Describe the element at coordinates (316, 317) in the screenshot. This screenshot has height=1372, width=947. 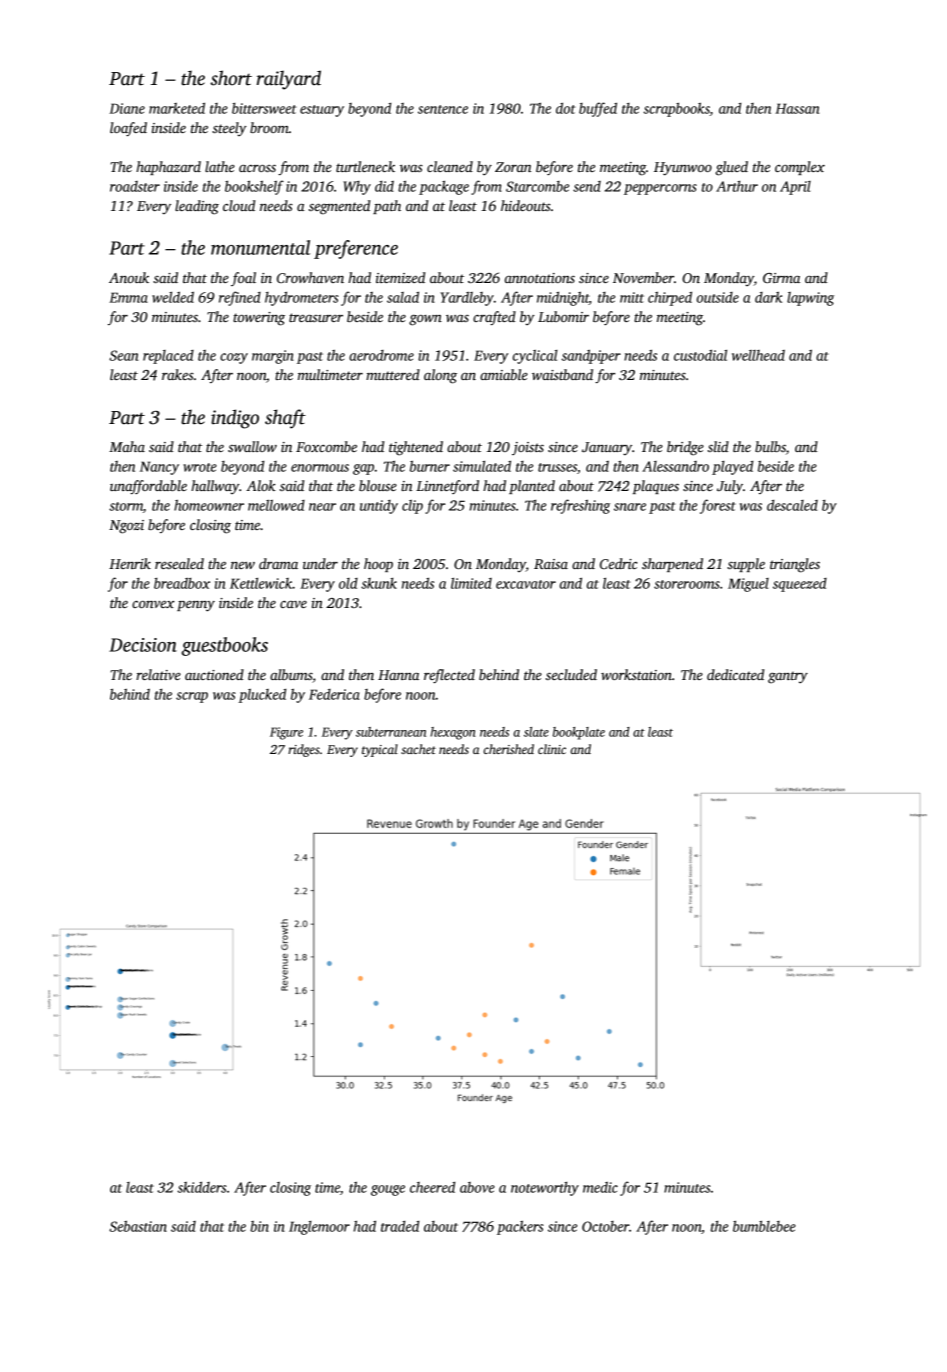
I see `treasurer` at that location.
